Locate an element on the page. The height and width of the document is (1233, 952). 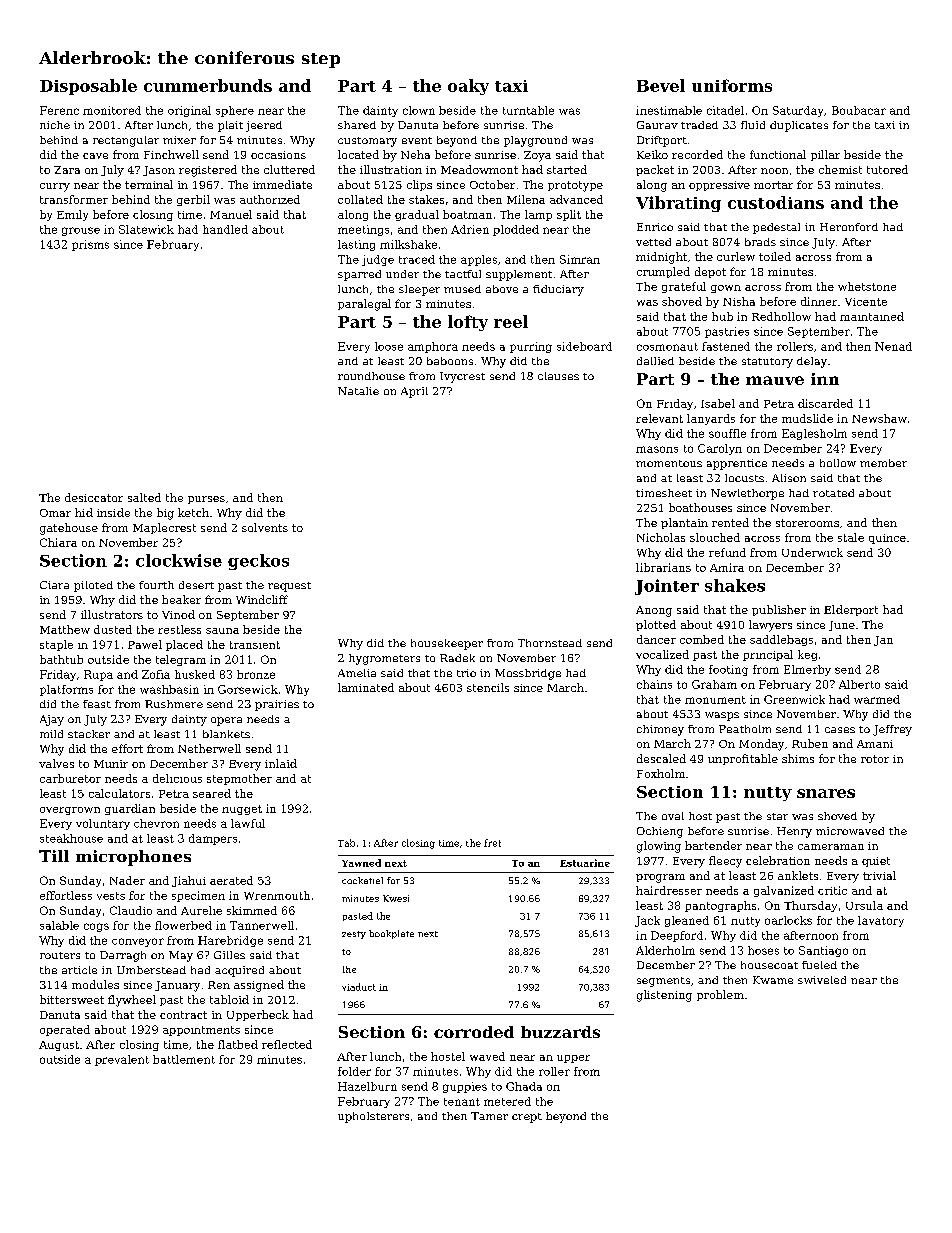
appointments is located at coordinates (201, 1031).
